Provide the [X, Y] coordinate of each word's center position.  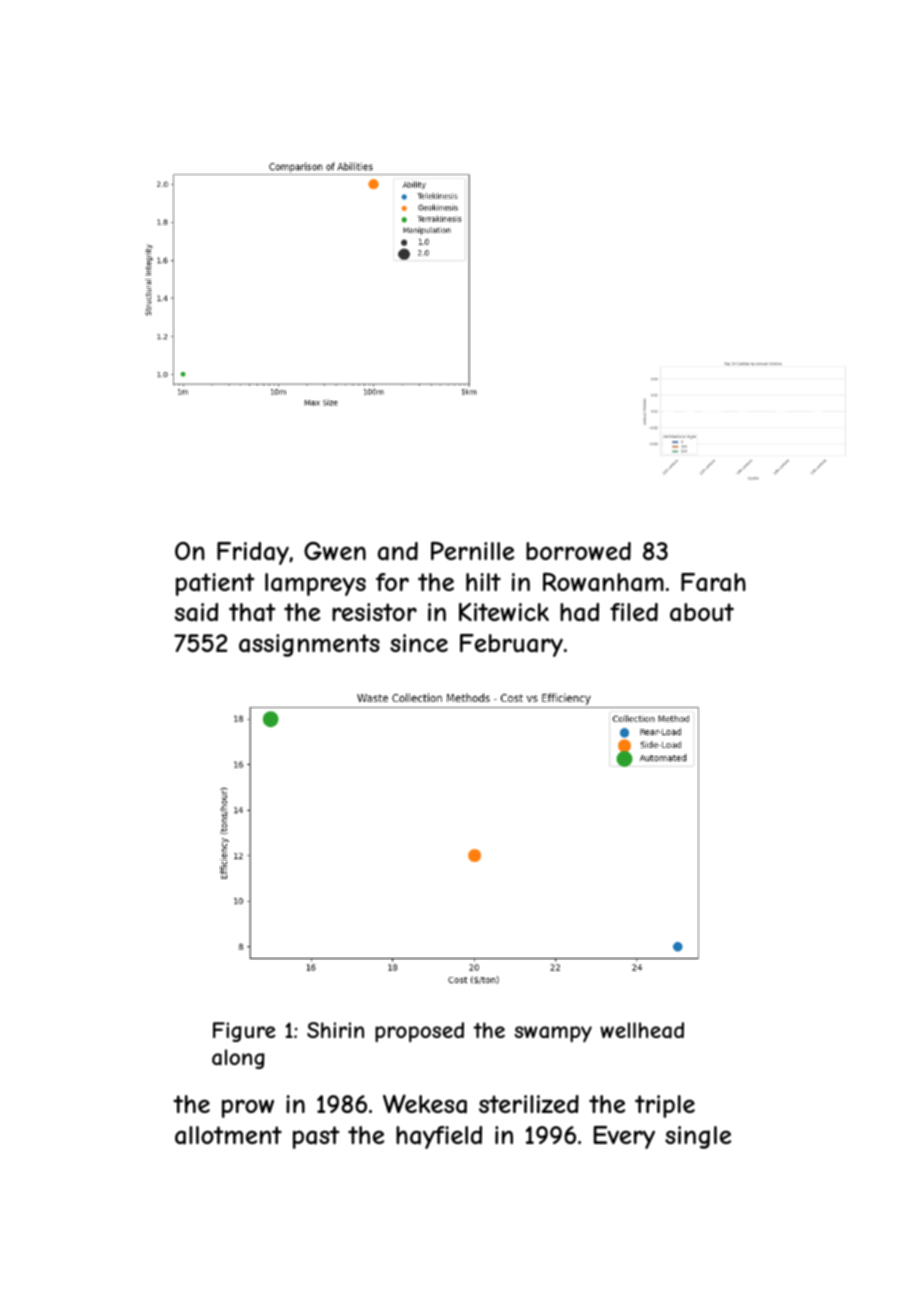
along [238, 1059]
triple [665, 1106]
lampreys [315, 584]
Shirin [335, 1030]
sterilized [529, 1104]
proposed [419, 1032]
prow [248, 1108]
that [252, 612]
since [419, 643]
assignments [309, 645]
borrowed [578, 551]
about [702, 612]
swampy [553, 1034]
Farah [713, 582]
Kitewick [504, 612]
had [579, 612]
